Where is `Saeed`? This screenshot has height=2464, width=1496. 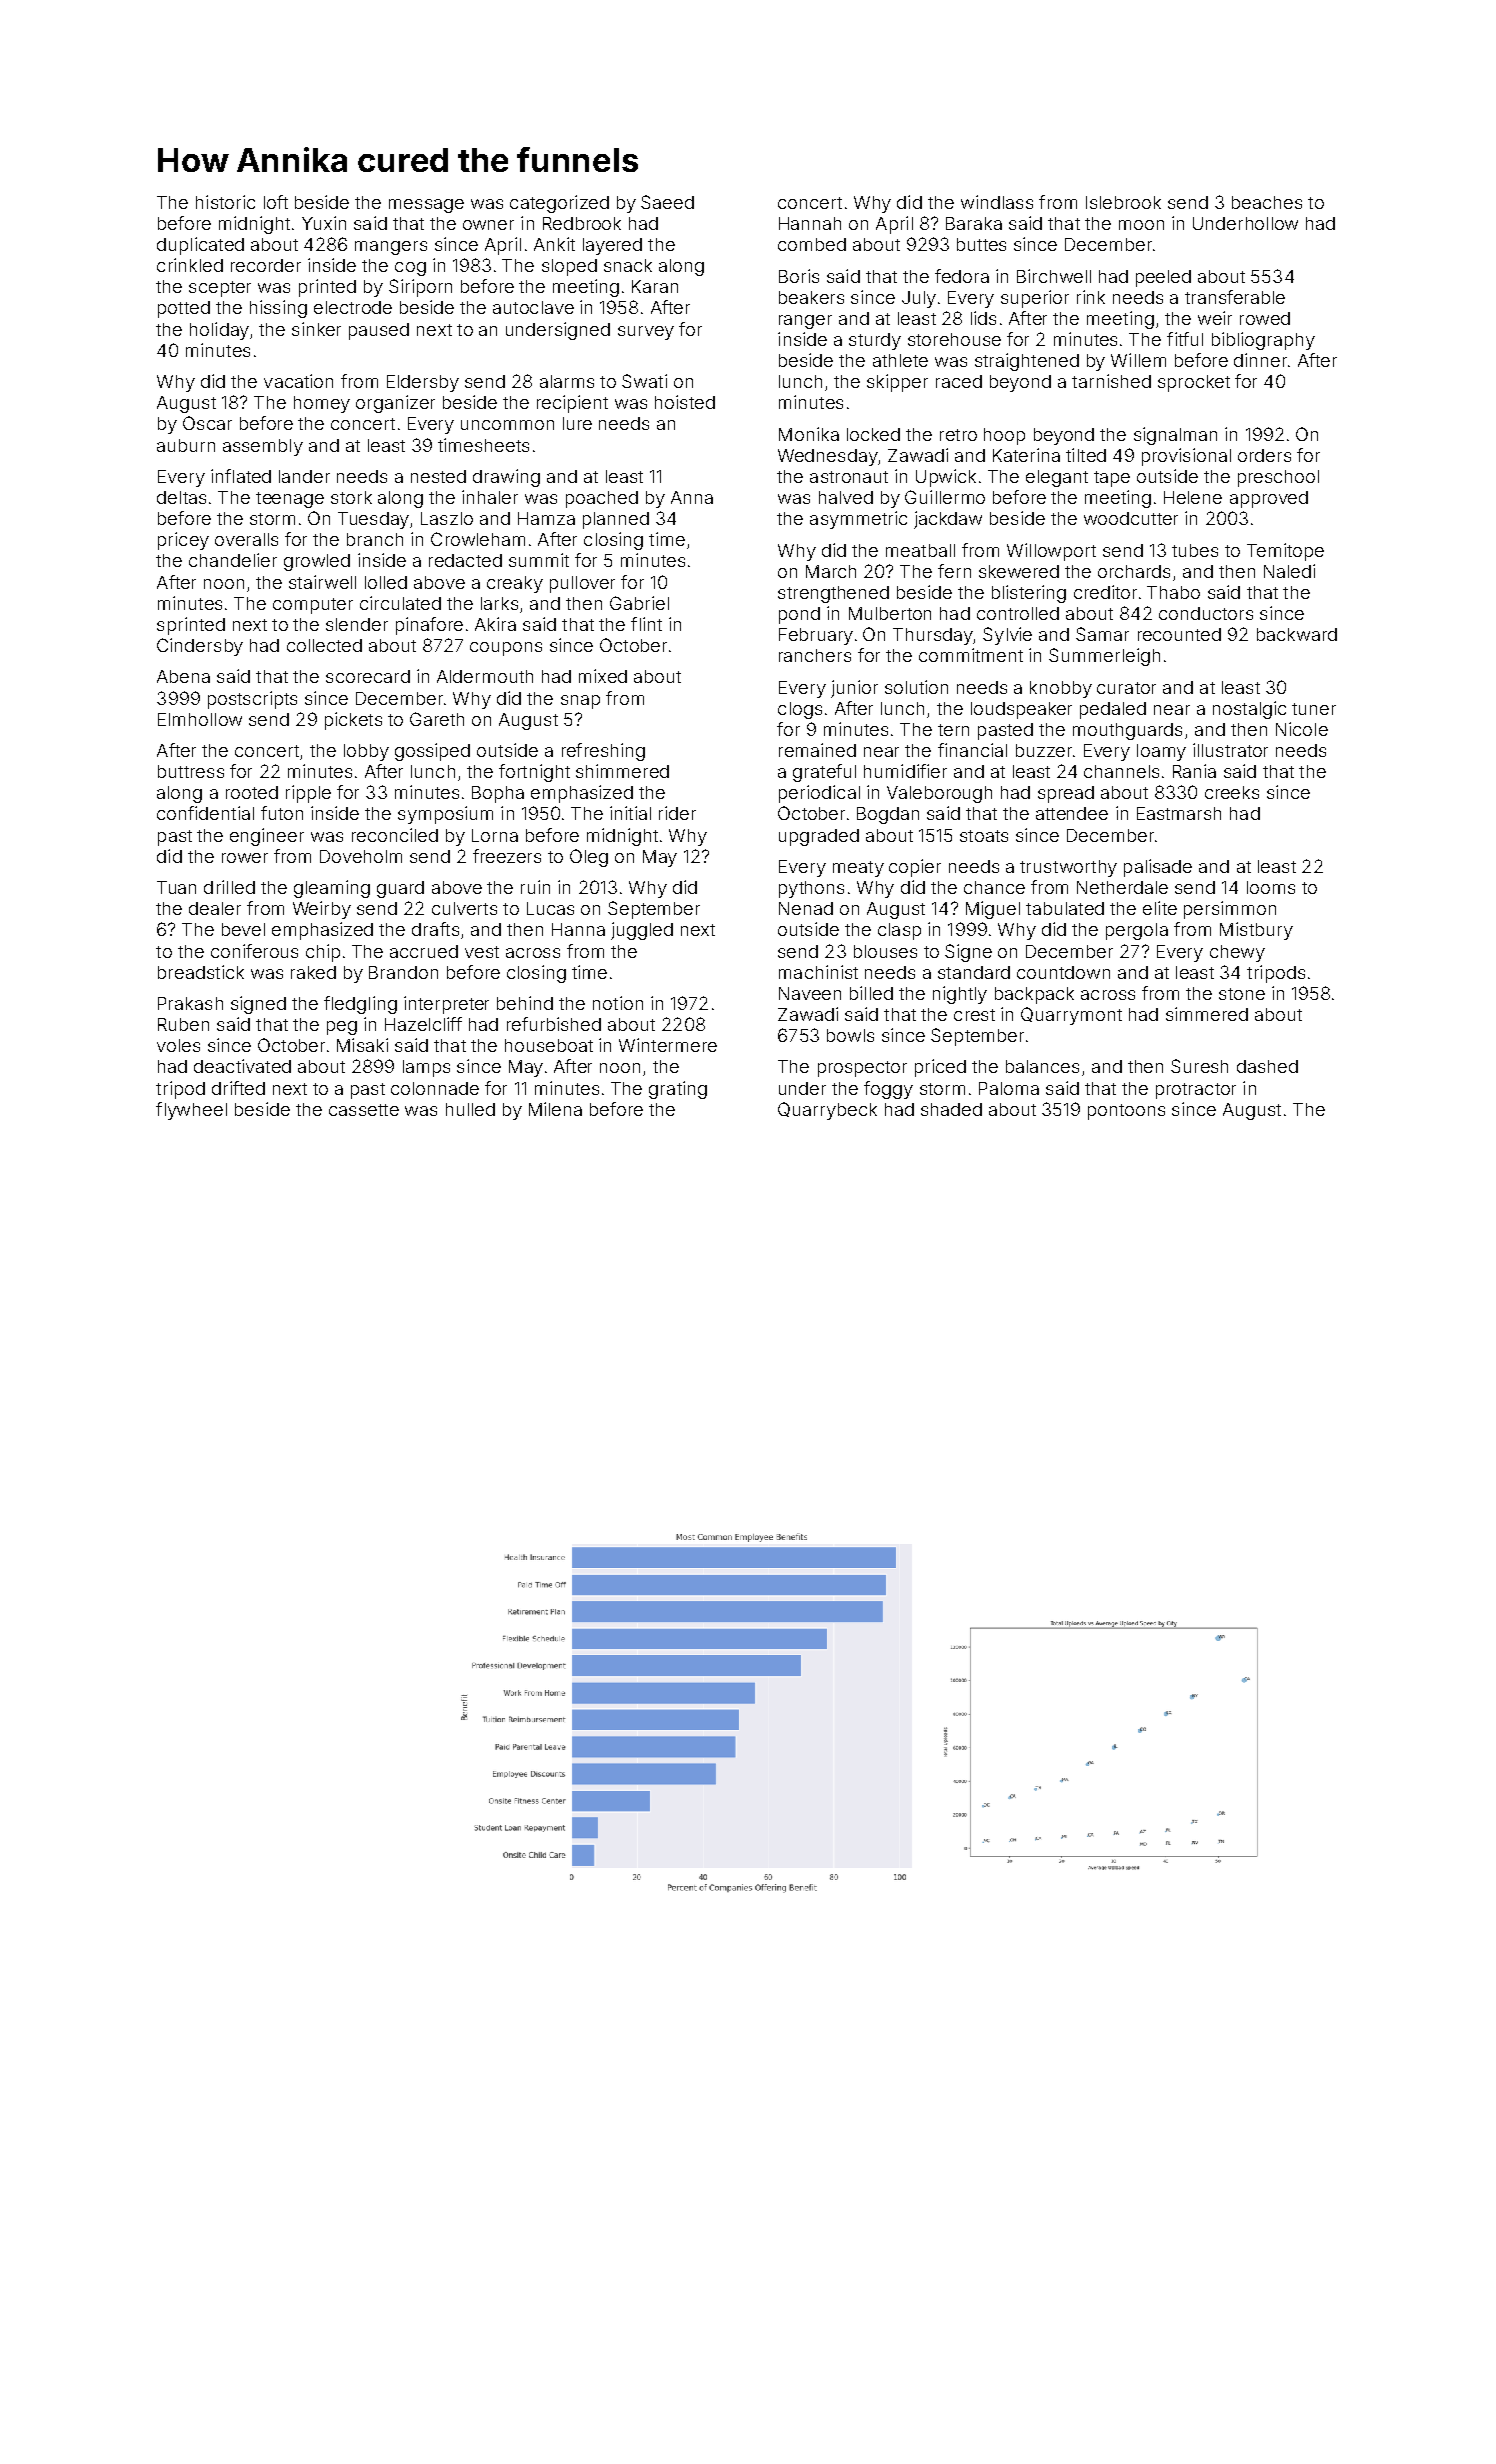 Saeed is located at coordinates (667, 202).
